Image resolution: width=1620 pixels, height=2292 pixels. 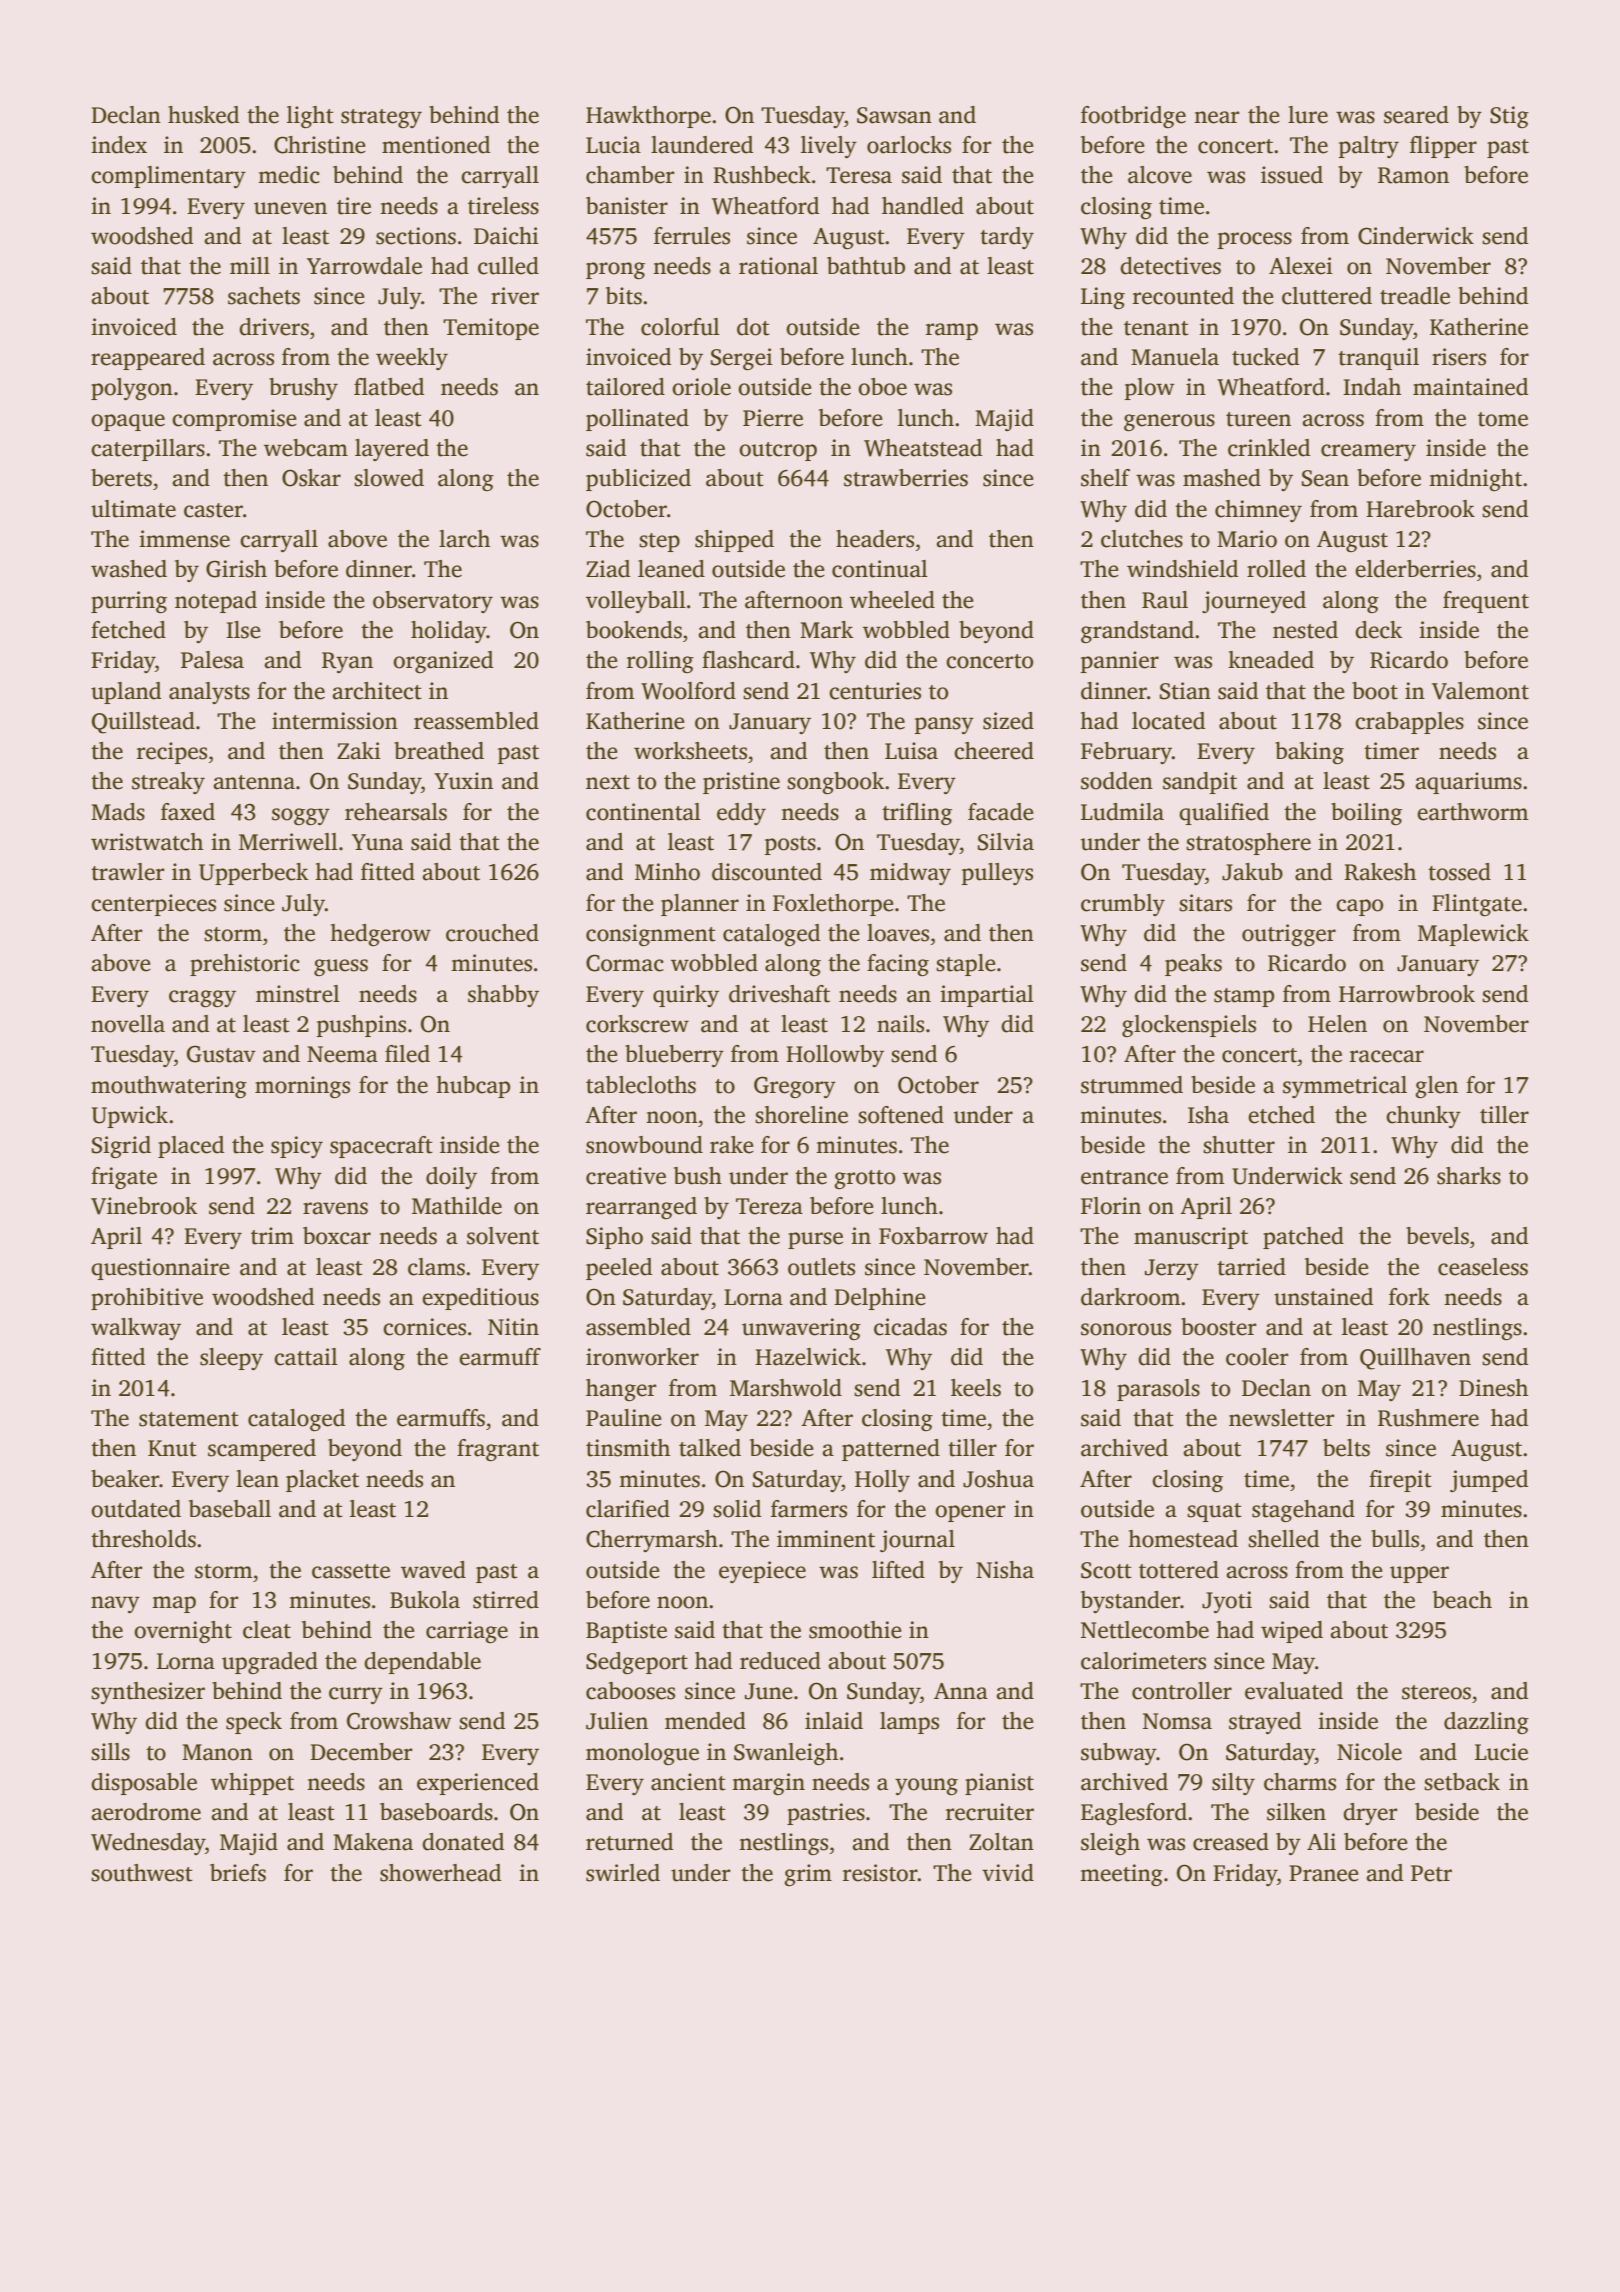 I want to click on grim, so click(x=808, y=1875).
